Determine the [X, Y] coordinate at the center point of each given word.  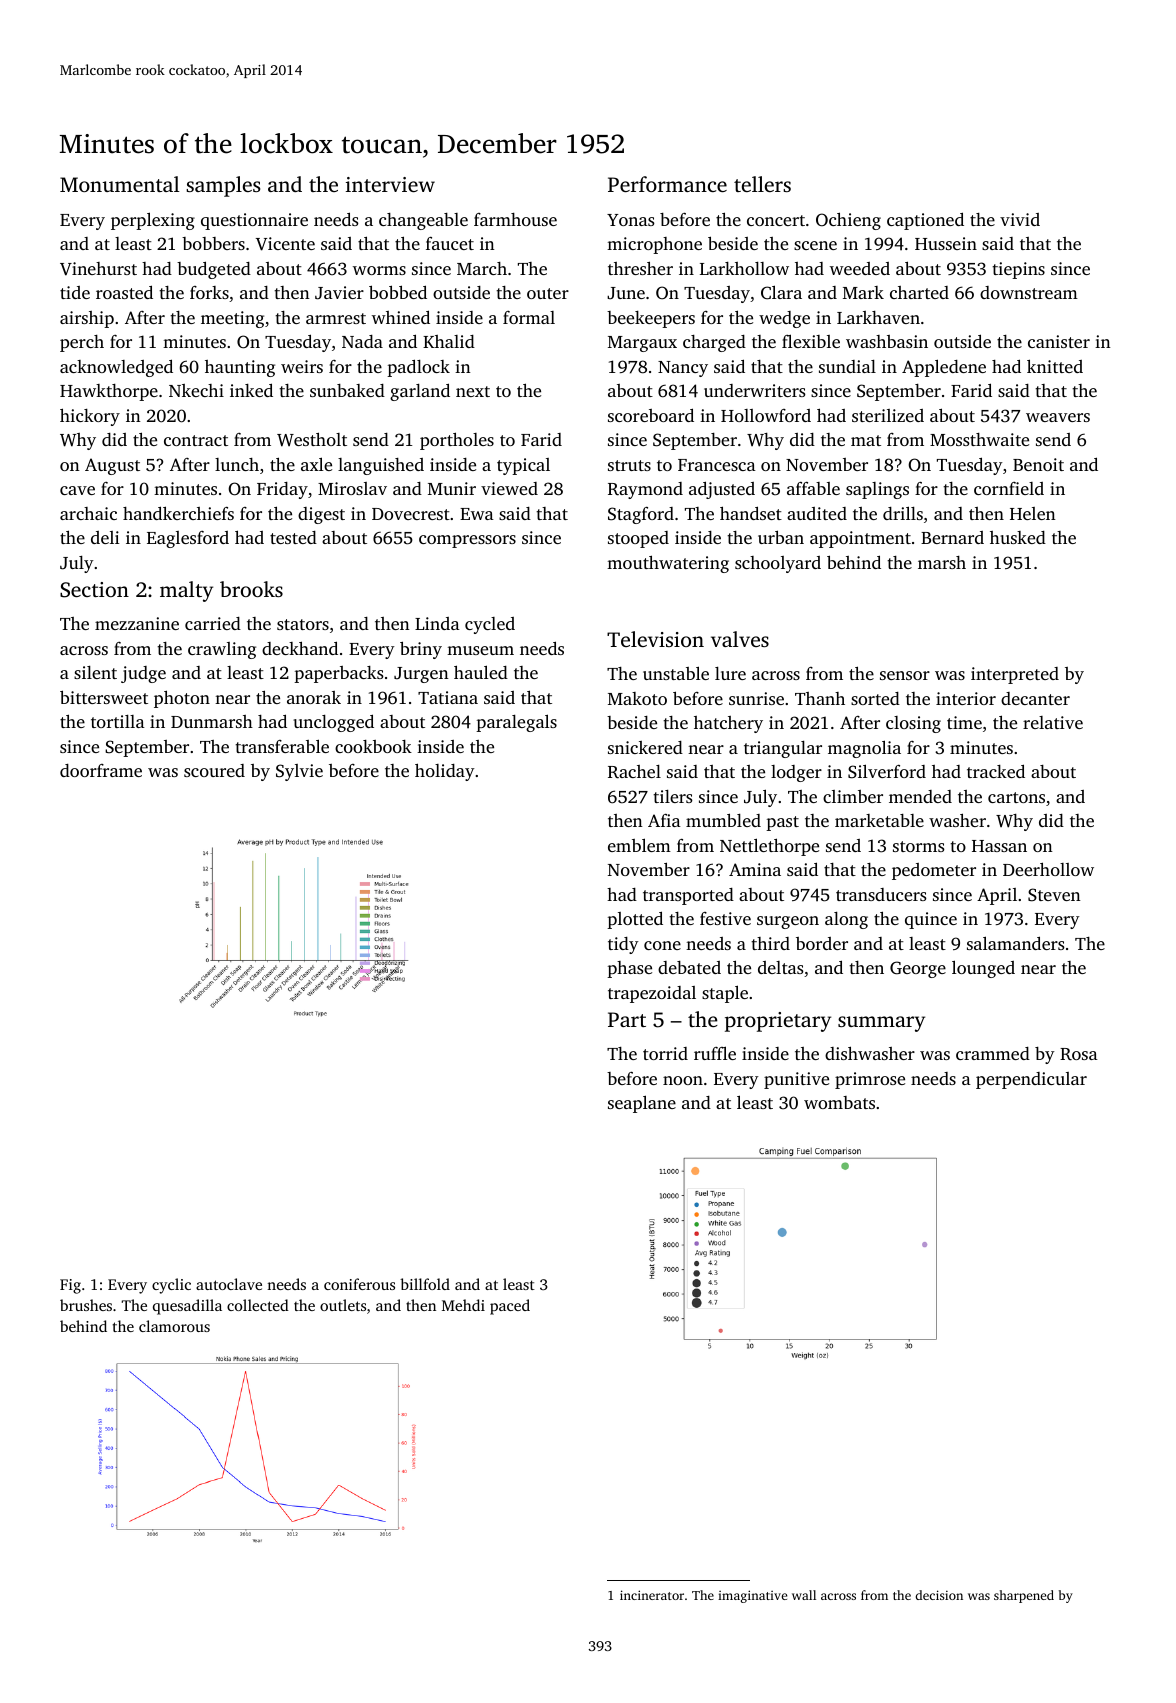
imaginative [752, 1596]
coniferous [359, 1284]
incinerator [652, 1595]
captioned [925, 221]
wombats [839, 1102]
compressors [467, 541]
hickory [90, 417]
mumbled [723, 820]
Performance [667, 184]
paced [510, 1307]
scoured [214, 770]
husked [1018, 537]
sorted [875, 698]
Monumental [120, 184]
